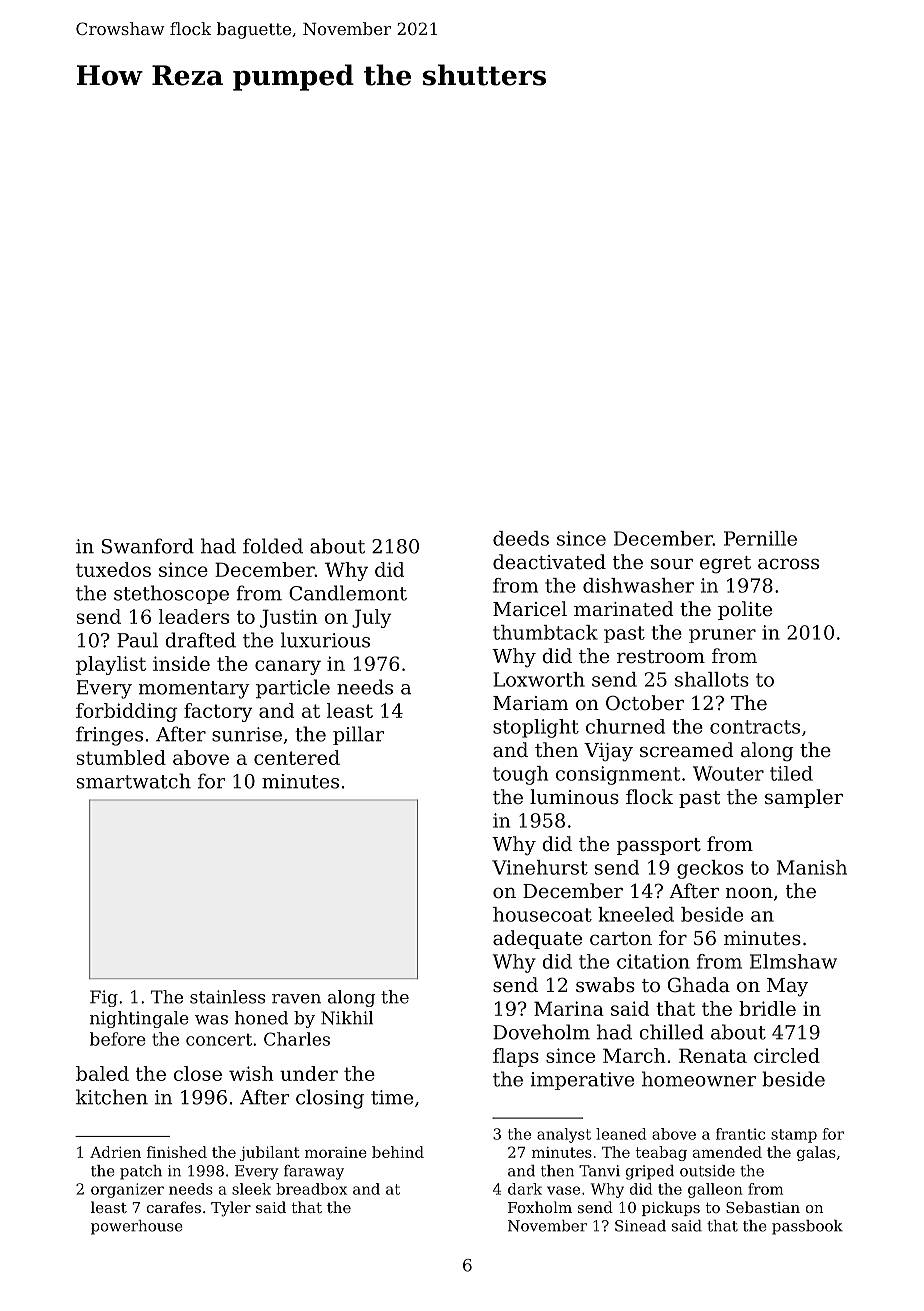  What do you see at coordinates (749, 893) in the screenshot?
I see `noon` at bounding box center [749, 893].
